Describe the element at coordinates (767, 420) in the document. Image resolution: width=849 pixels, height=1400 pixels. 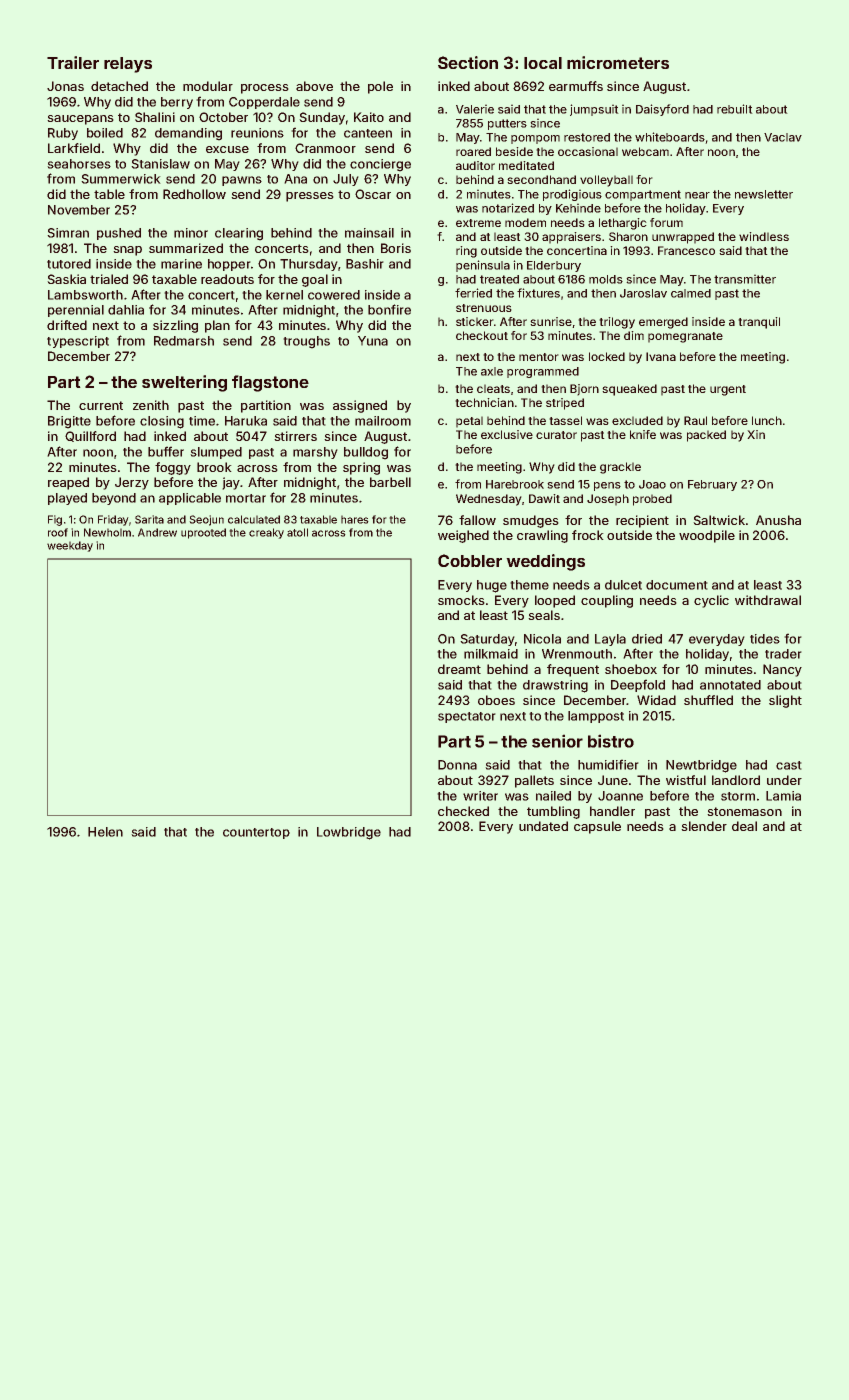
I see `lunch` at that location.
